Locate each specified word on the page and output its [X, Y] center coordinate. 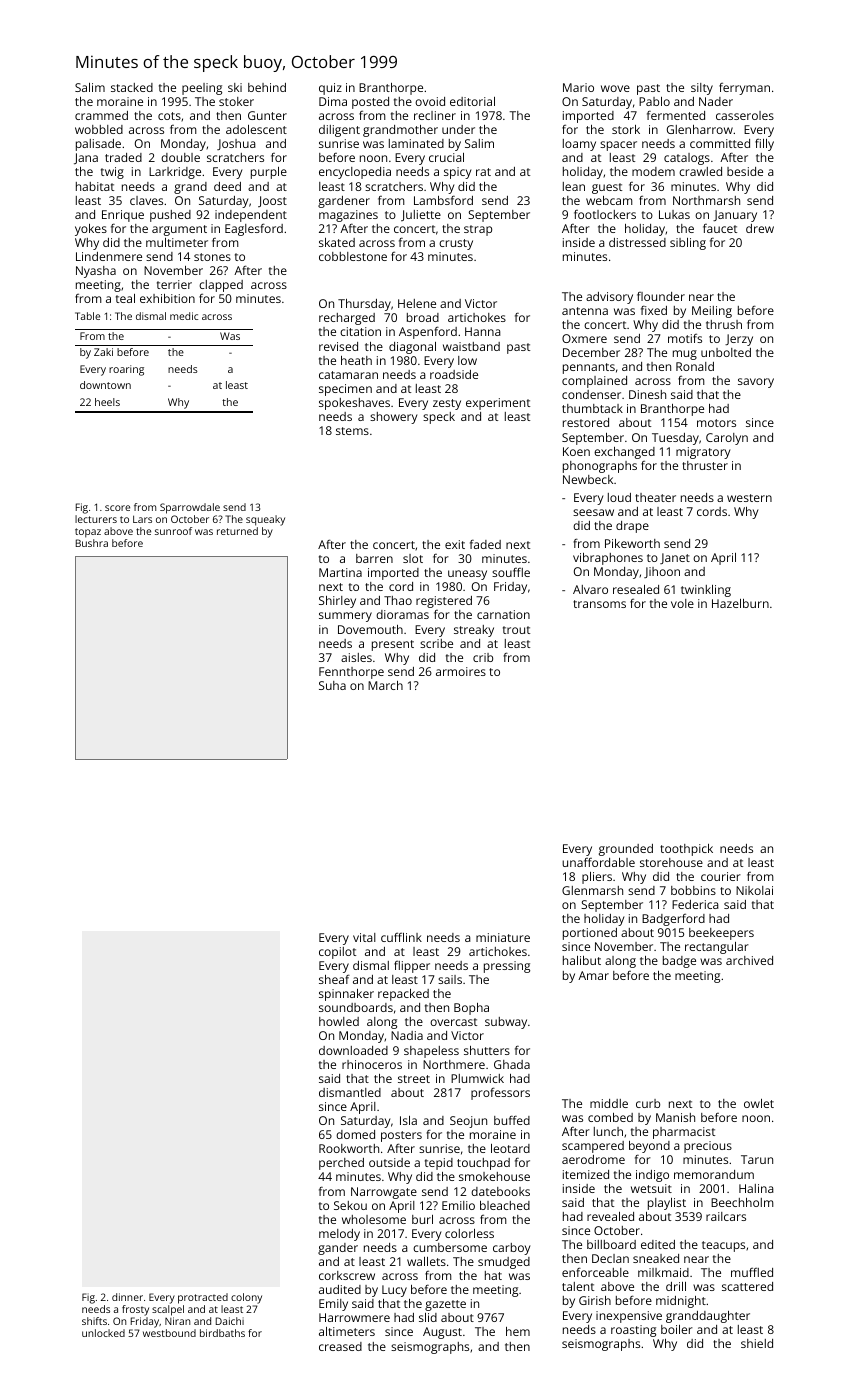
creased [340, 1346]
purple [269, 173]
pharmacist [684, 1133]
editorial [472, 101]
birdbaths [222, 1333]
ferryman [744, 88]
